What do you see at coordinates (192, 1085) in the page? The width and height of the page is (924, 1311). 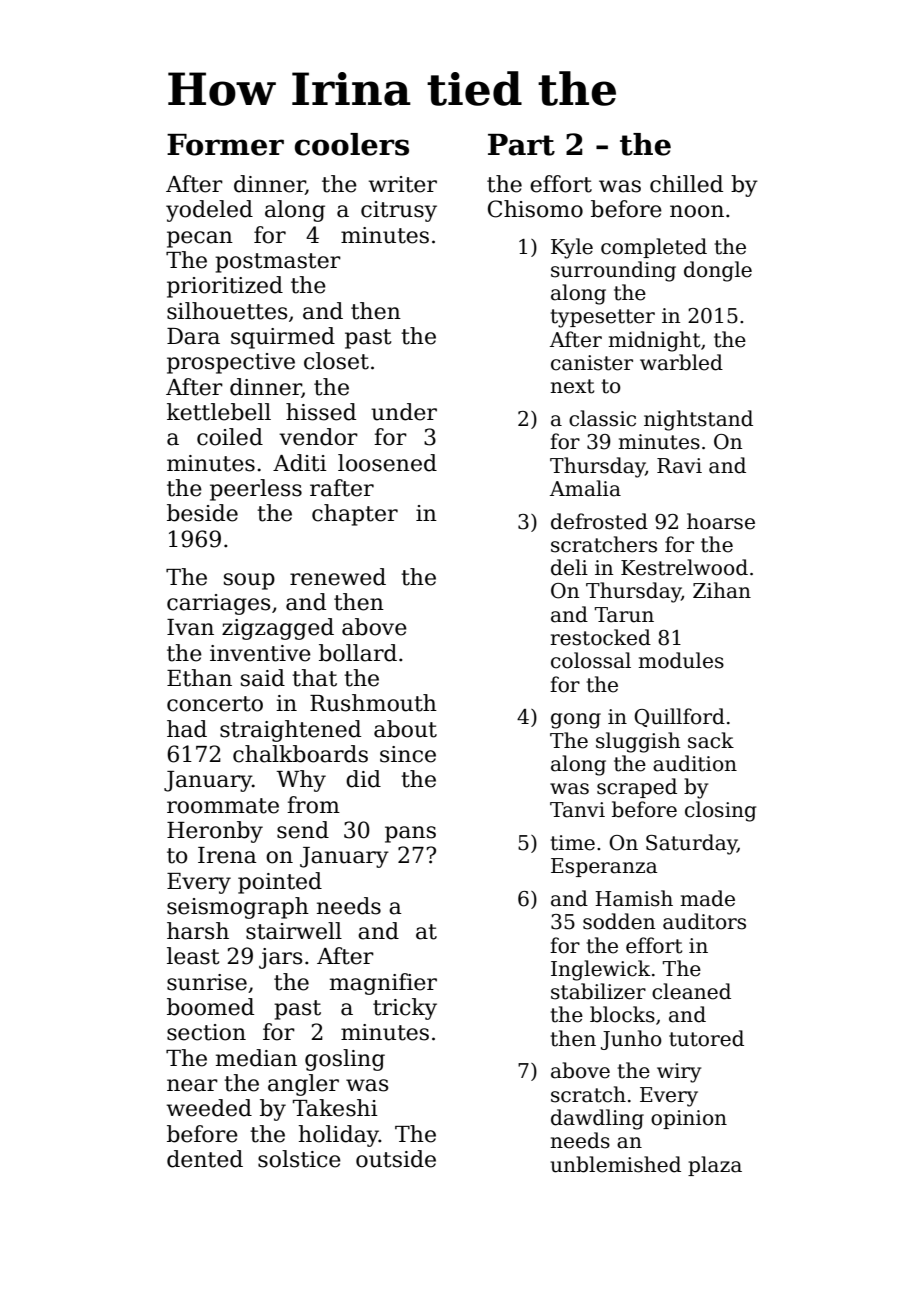 I see `near` at bounding box center [192, 1085].
